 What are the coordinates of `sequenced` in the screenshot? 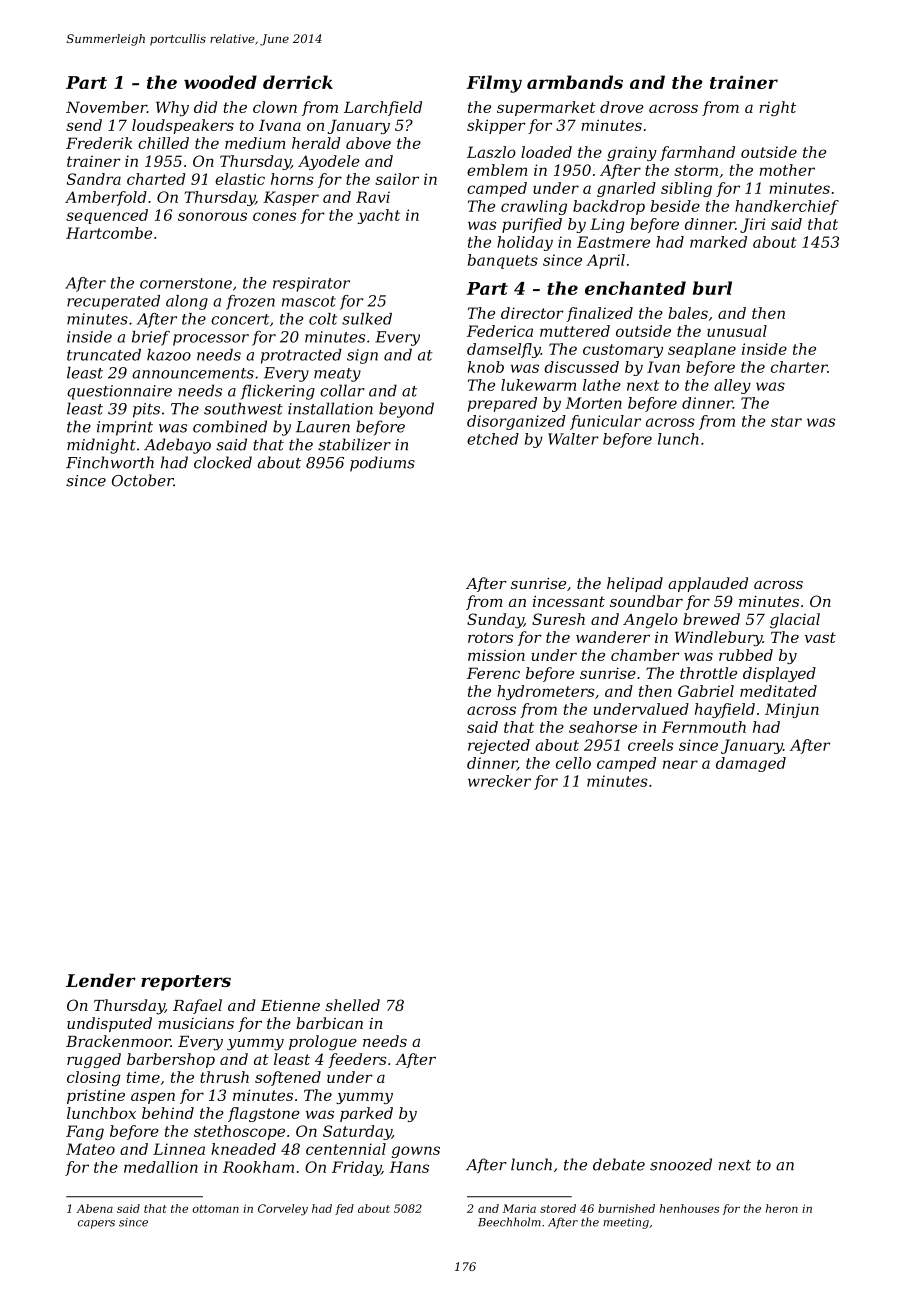 It's located at (107, 216).
